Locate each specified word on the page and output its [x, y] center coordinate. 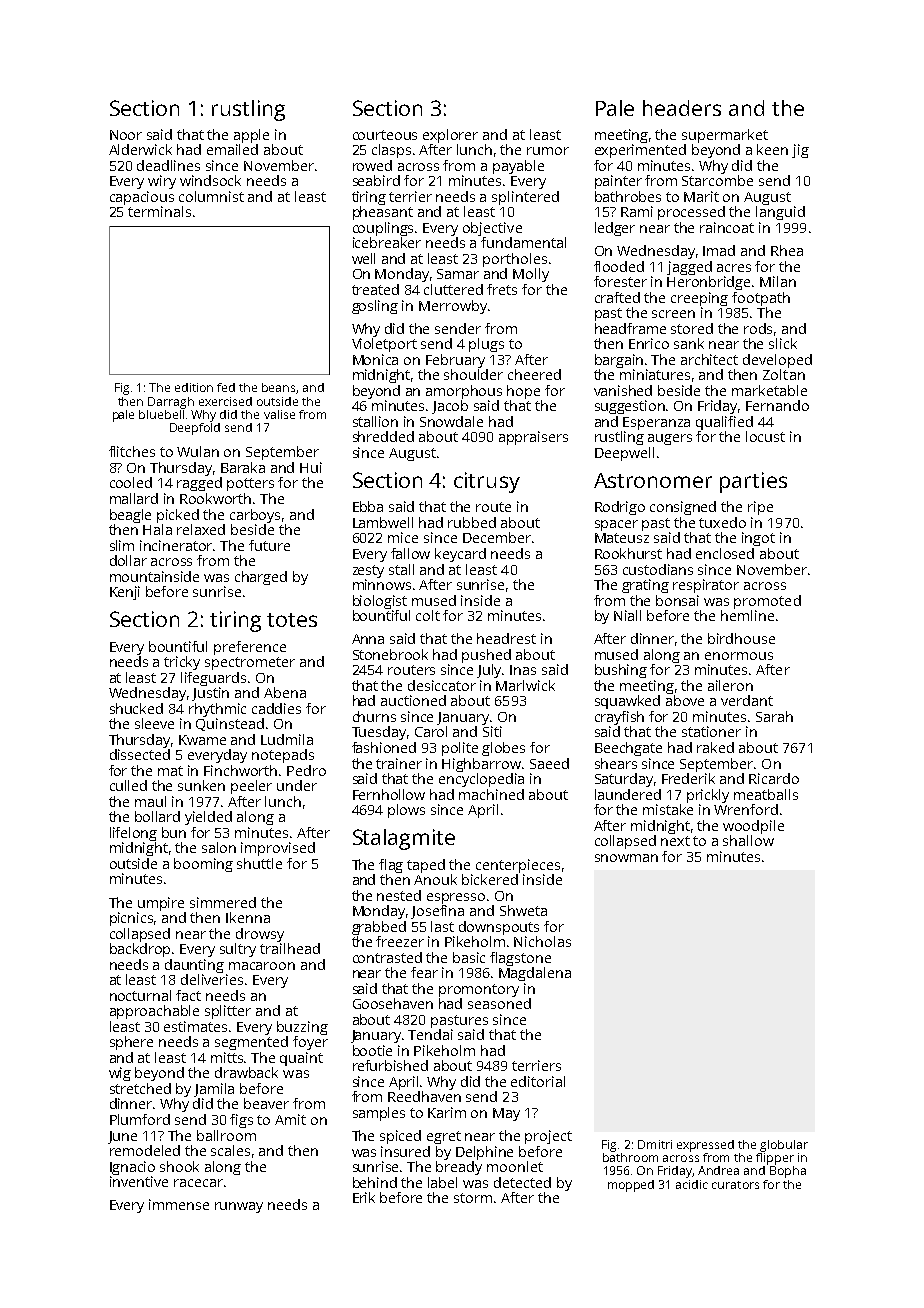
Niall [627, 615]
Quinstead [230, 724]
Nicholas [542, 941]
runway [239, 1207]
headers [682, 108]
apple [251, 136]
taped [426, 866]
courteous [385, 135]
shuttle [259, 863]
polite [460, 749]
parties [753, 482]
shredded [383, 436]
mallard [134, 498]
